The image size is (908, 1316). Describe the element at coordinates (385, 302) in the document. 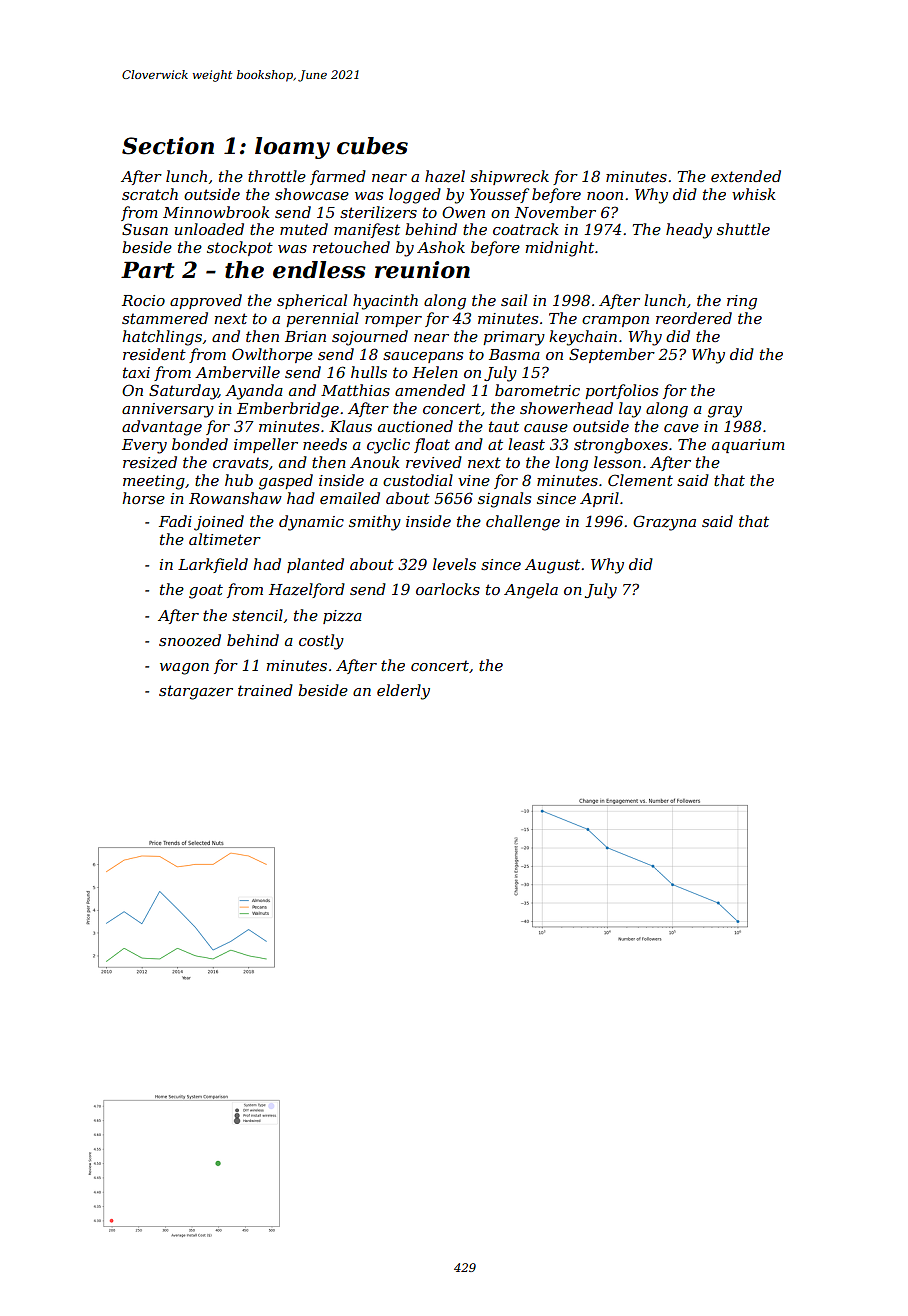

I see `hyacinth` at that location.
